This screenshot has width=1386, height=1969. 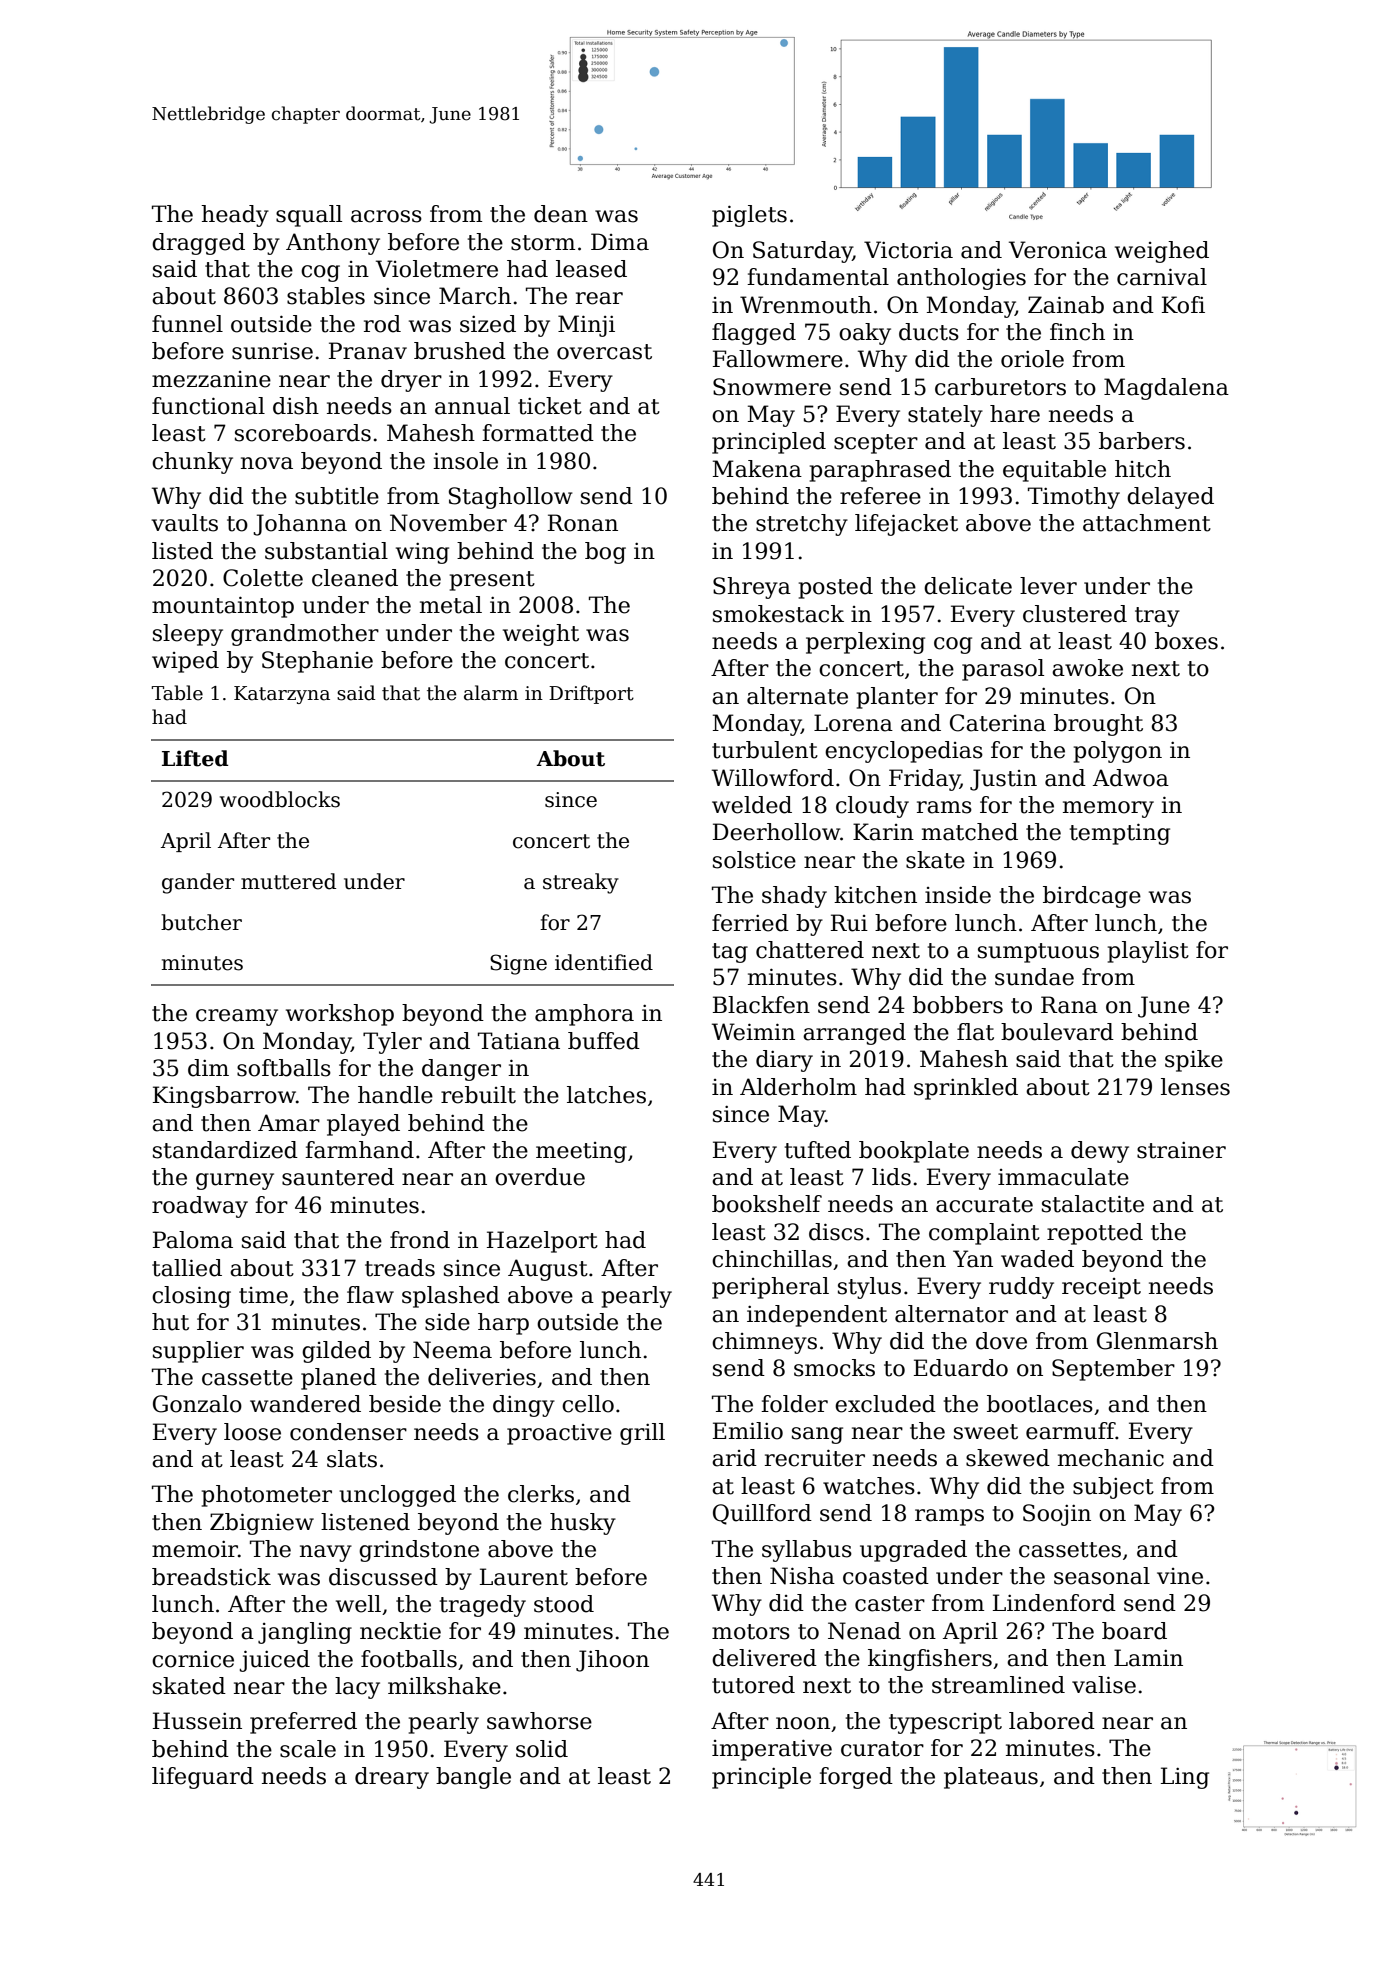 I want to click on ferried, so click(x=750, y=923).
